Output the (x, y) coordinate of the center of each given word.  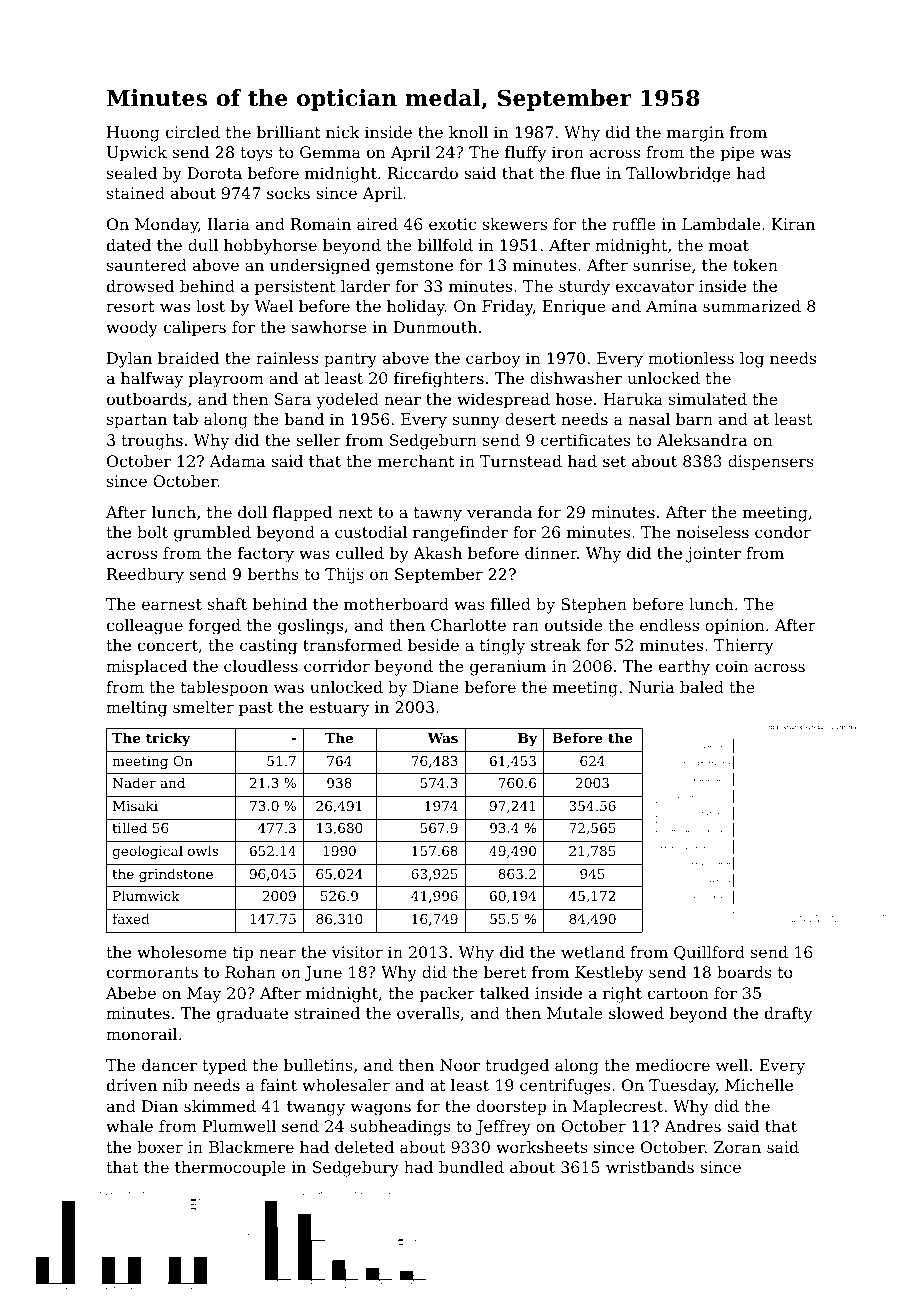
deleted (364, 1147)
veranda (499, 512)
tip (243, 954)
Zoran (737, 1147)
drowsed (140, 286)
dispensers (771, 463)
